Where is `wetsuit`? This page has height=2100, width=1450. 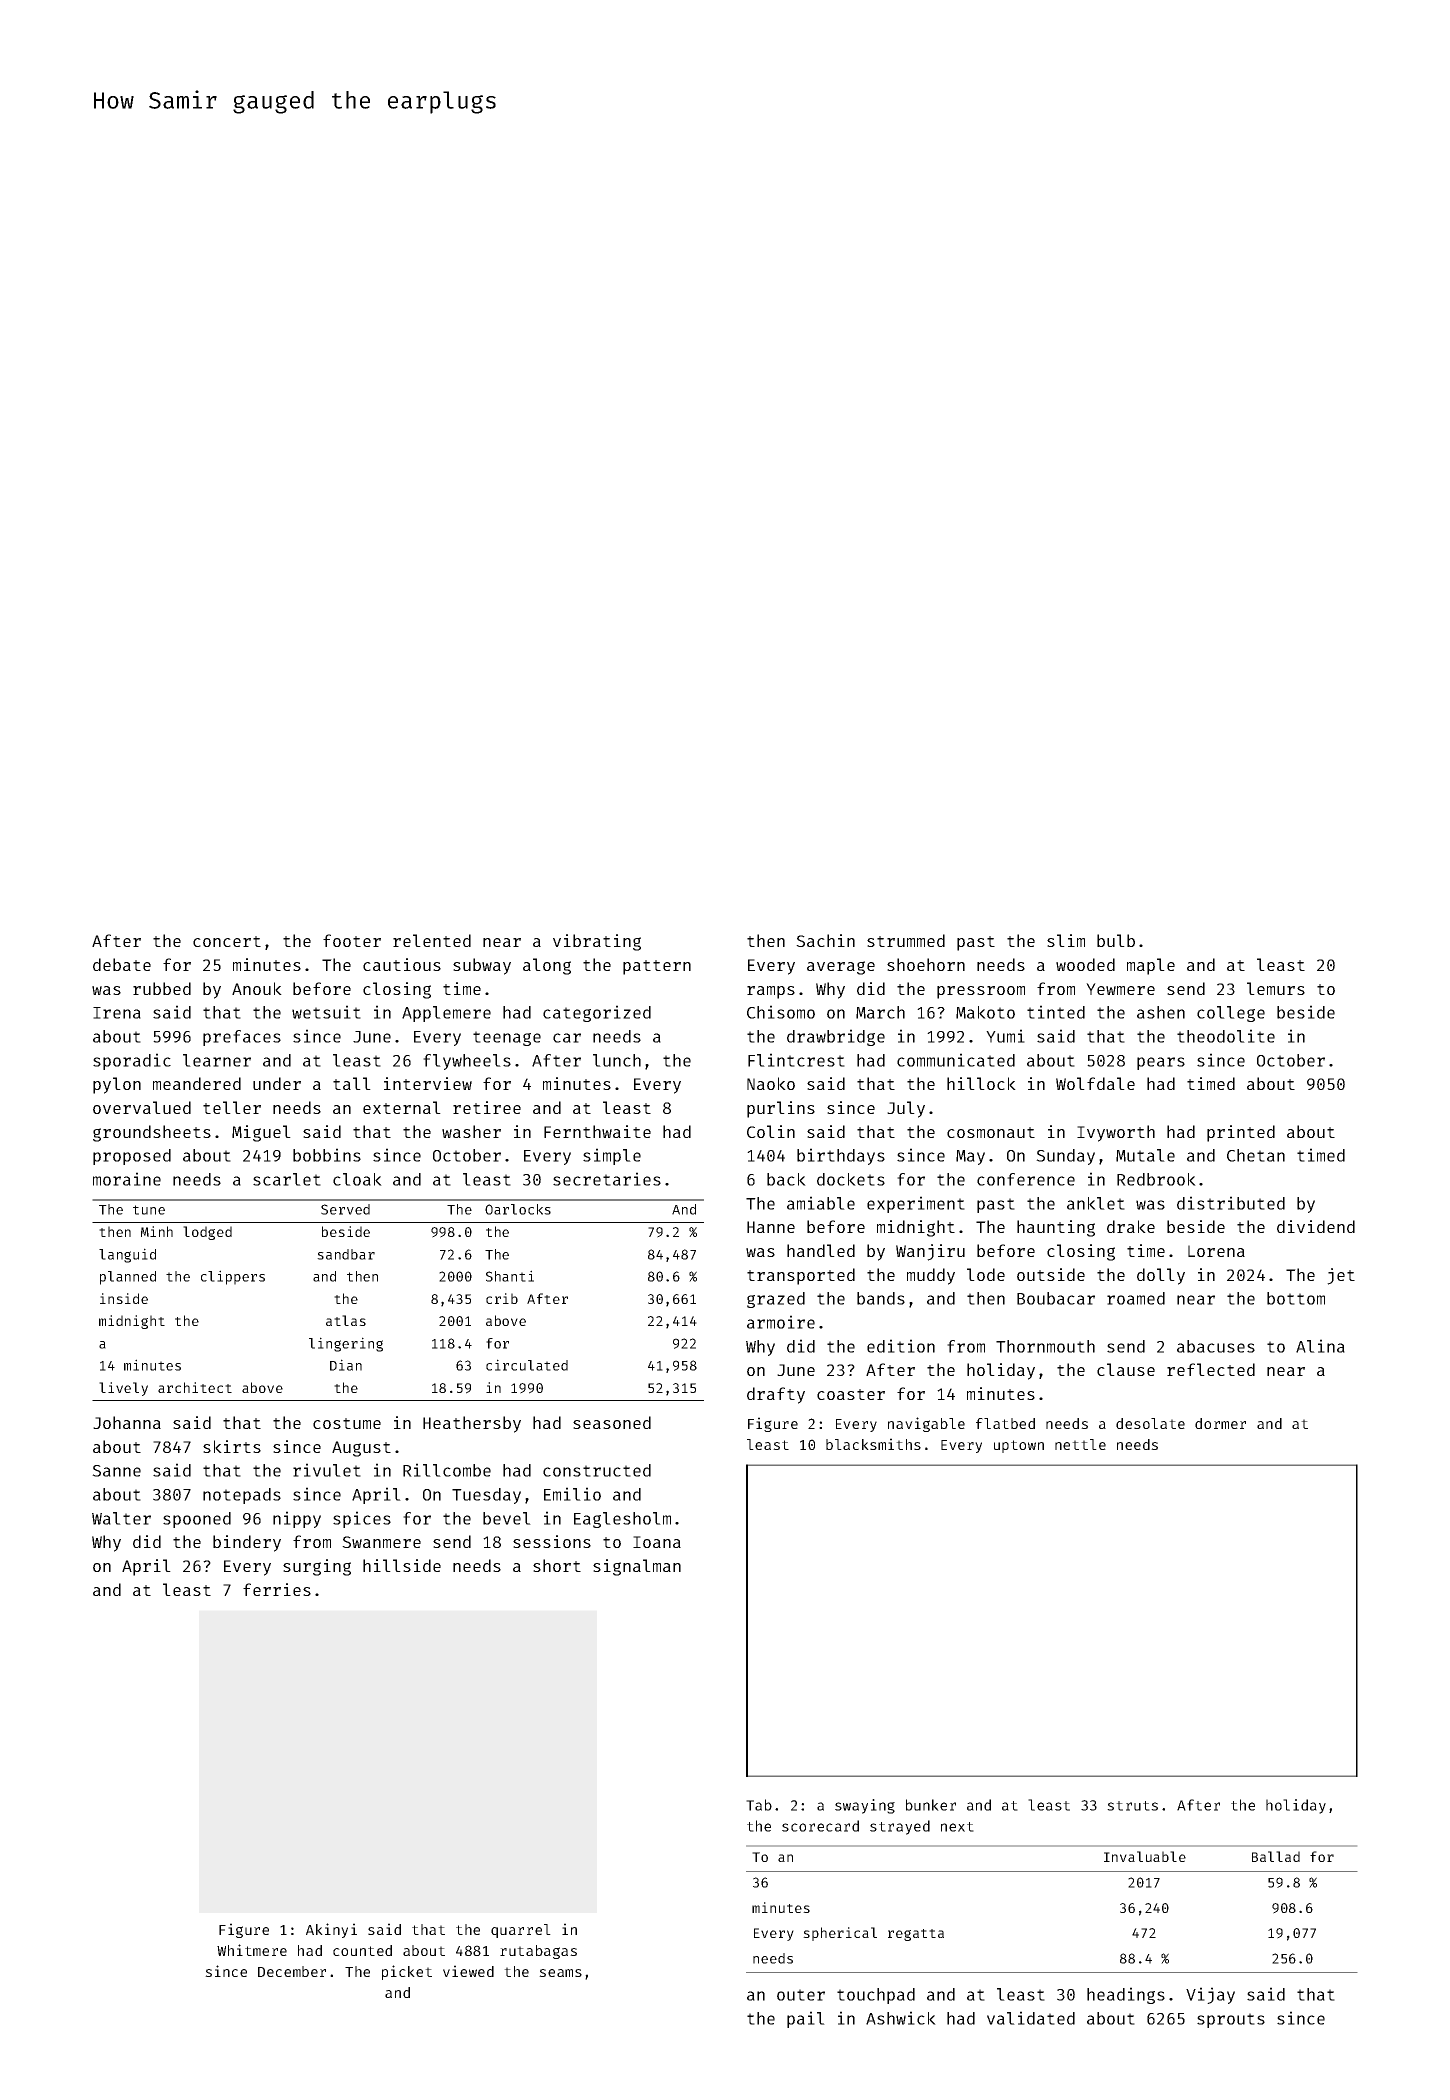
wetsuit is located at coordinates (326, 1012).
